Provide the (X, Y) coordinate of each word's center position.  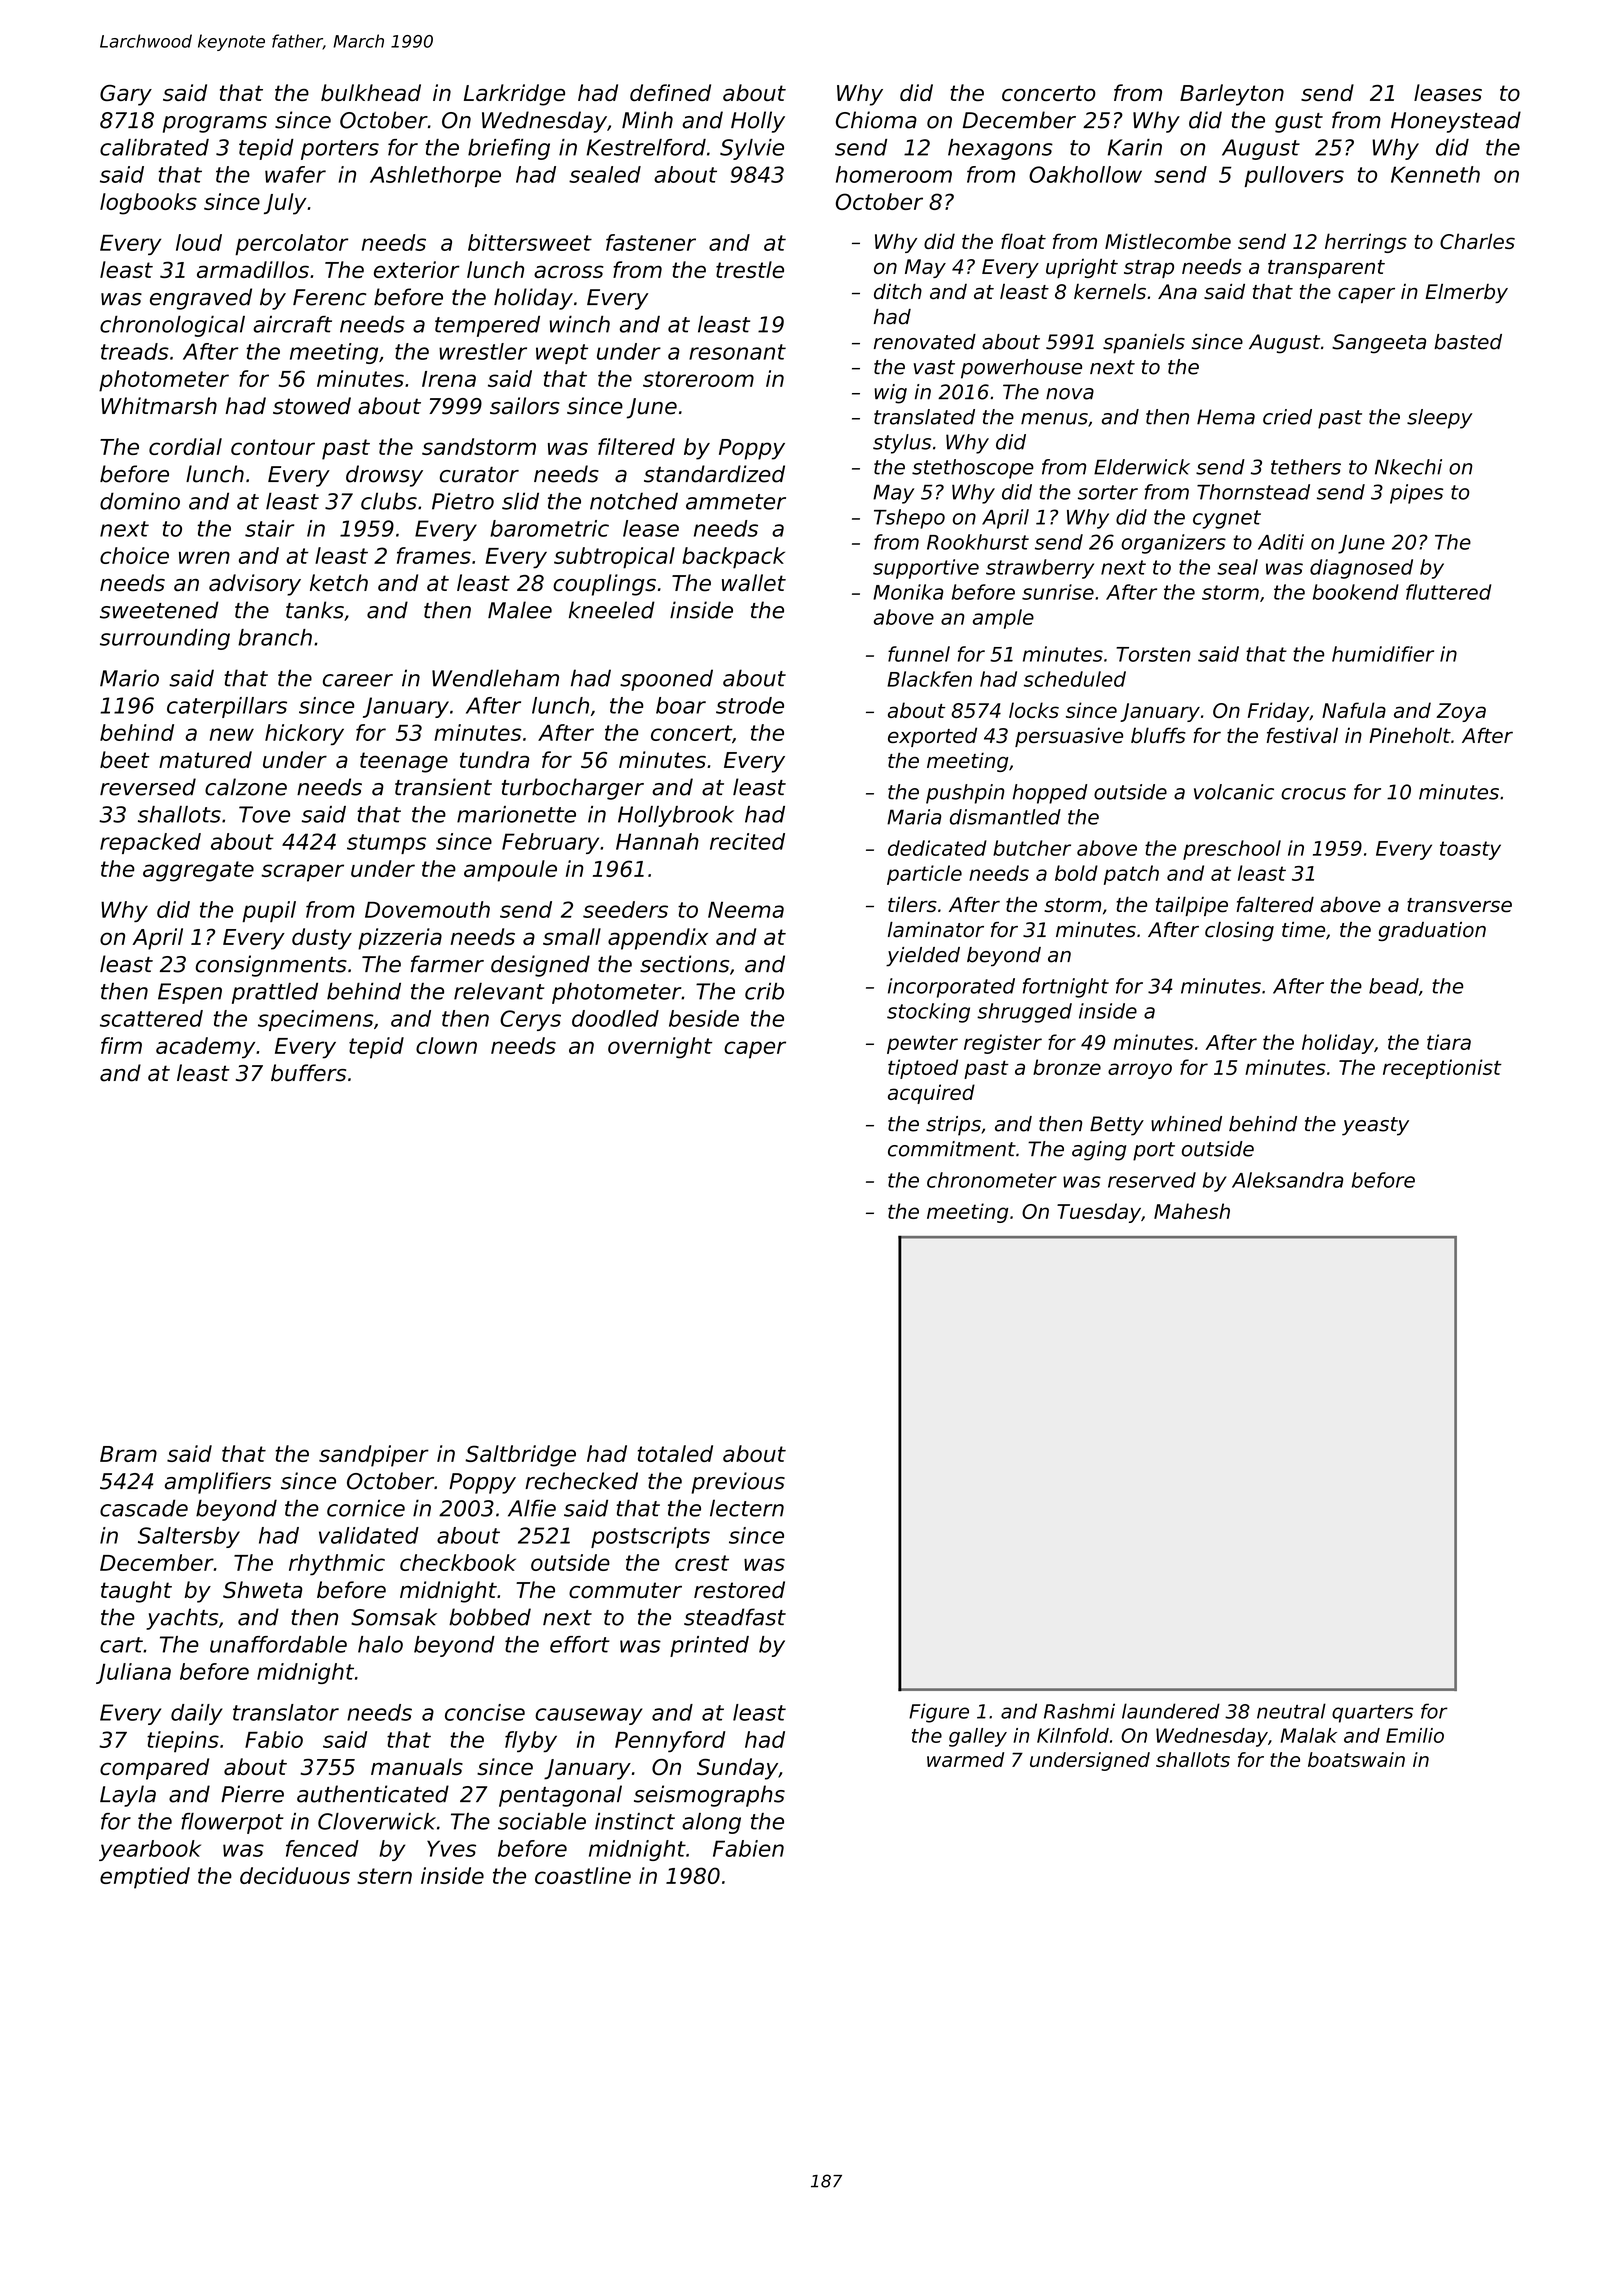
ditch (898, 292)
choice (134, 555)
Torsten (1153, 654)
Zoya (1461, 712)
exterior (417, 269)
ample (1003, 619)
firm (121, 1045)
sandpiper (374, 1456)
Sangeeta (1379, 344)
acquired (931, 1094)
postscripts (650, 1537)
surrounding (165, 639)
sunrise (1058, 592)
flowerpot (232, 1823)
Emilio (1415, 1735)
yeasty (1375, 1126)
